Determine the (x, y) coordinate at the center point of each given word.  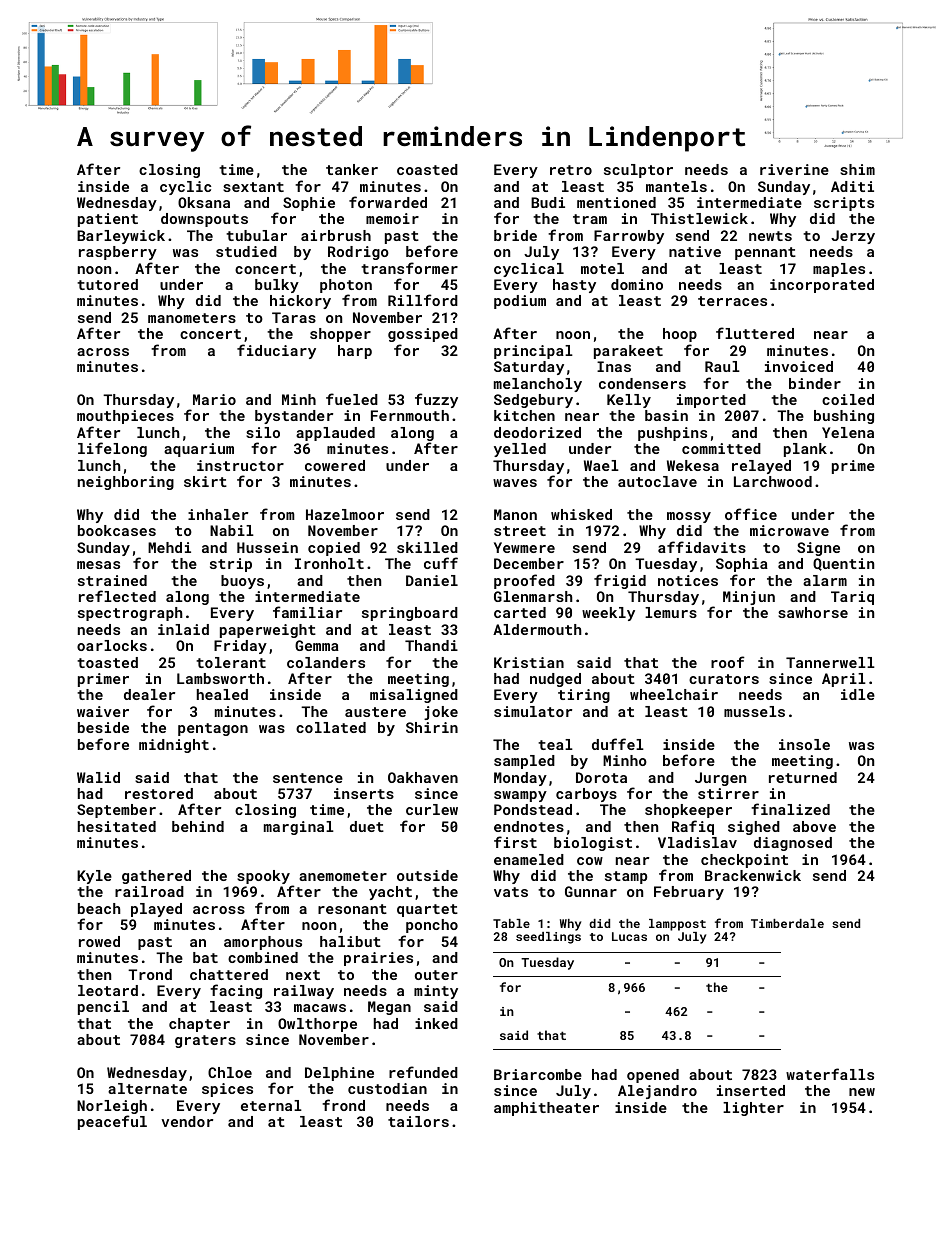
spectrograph (130, 614)
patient (108, 220)
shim (857, 169)
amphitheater (546, 1109)
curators (724, 679)
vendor (187, 1121)
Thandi (431, 645)
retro (571, 170)
